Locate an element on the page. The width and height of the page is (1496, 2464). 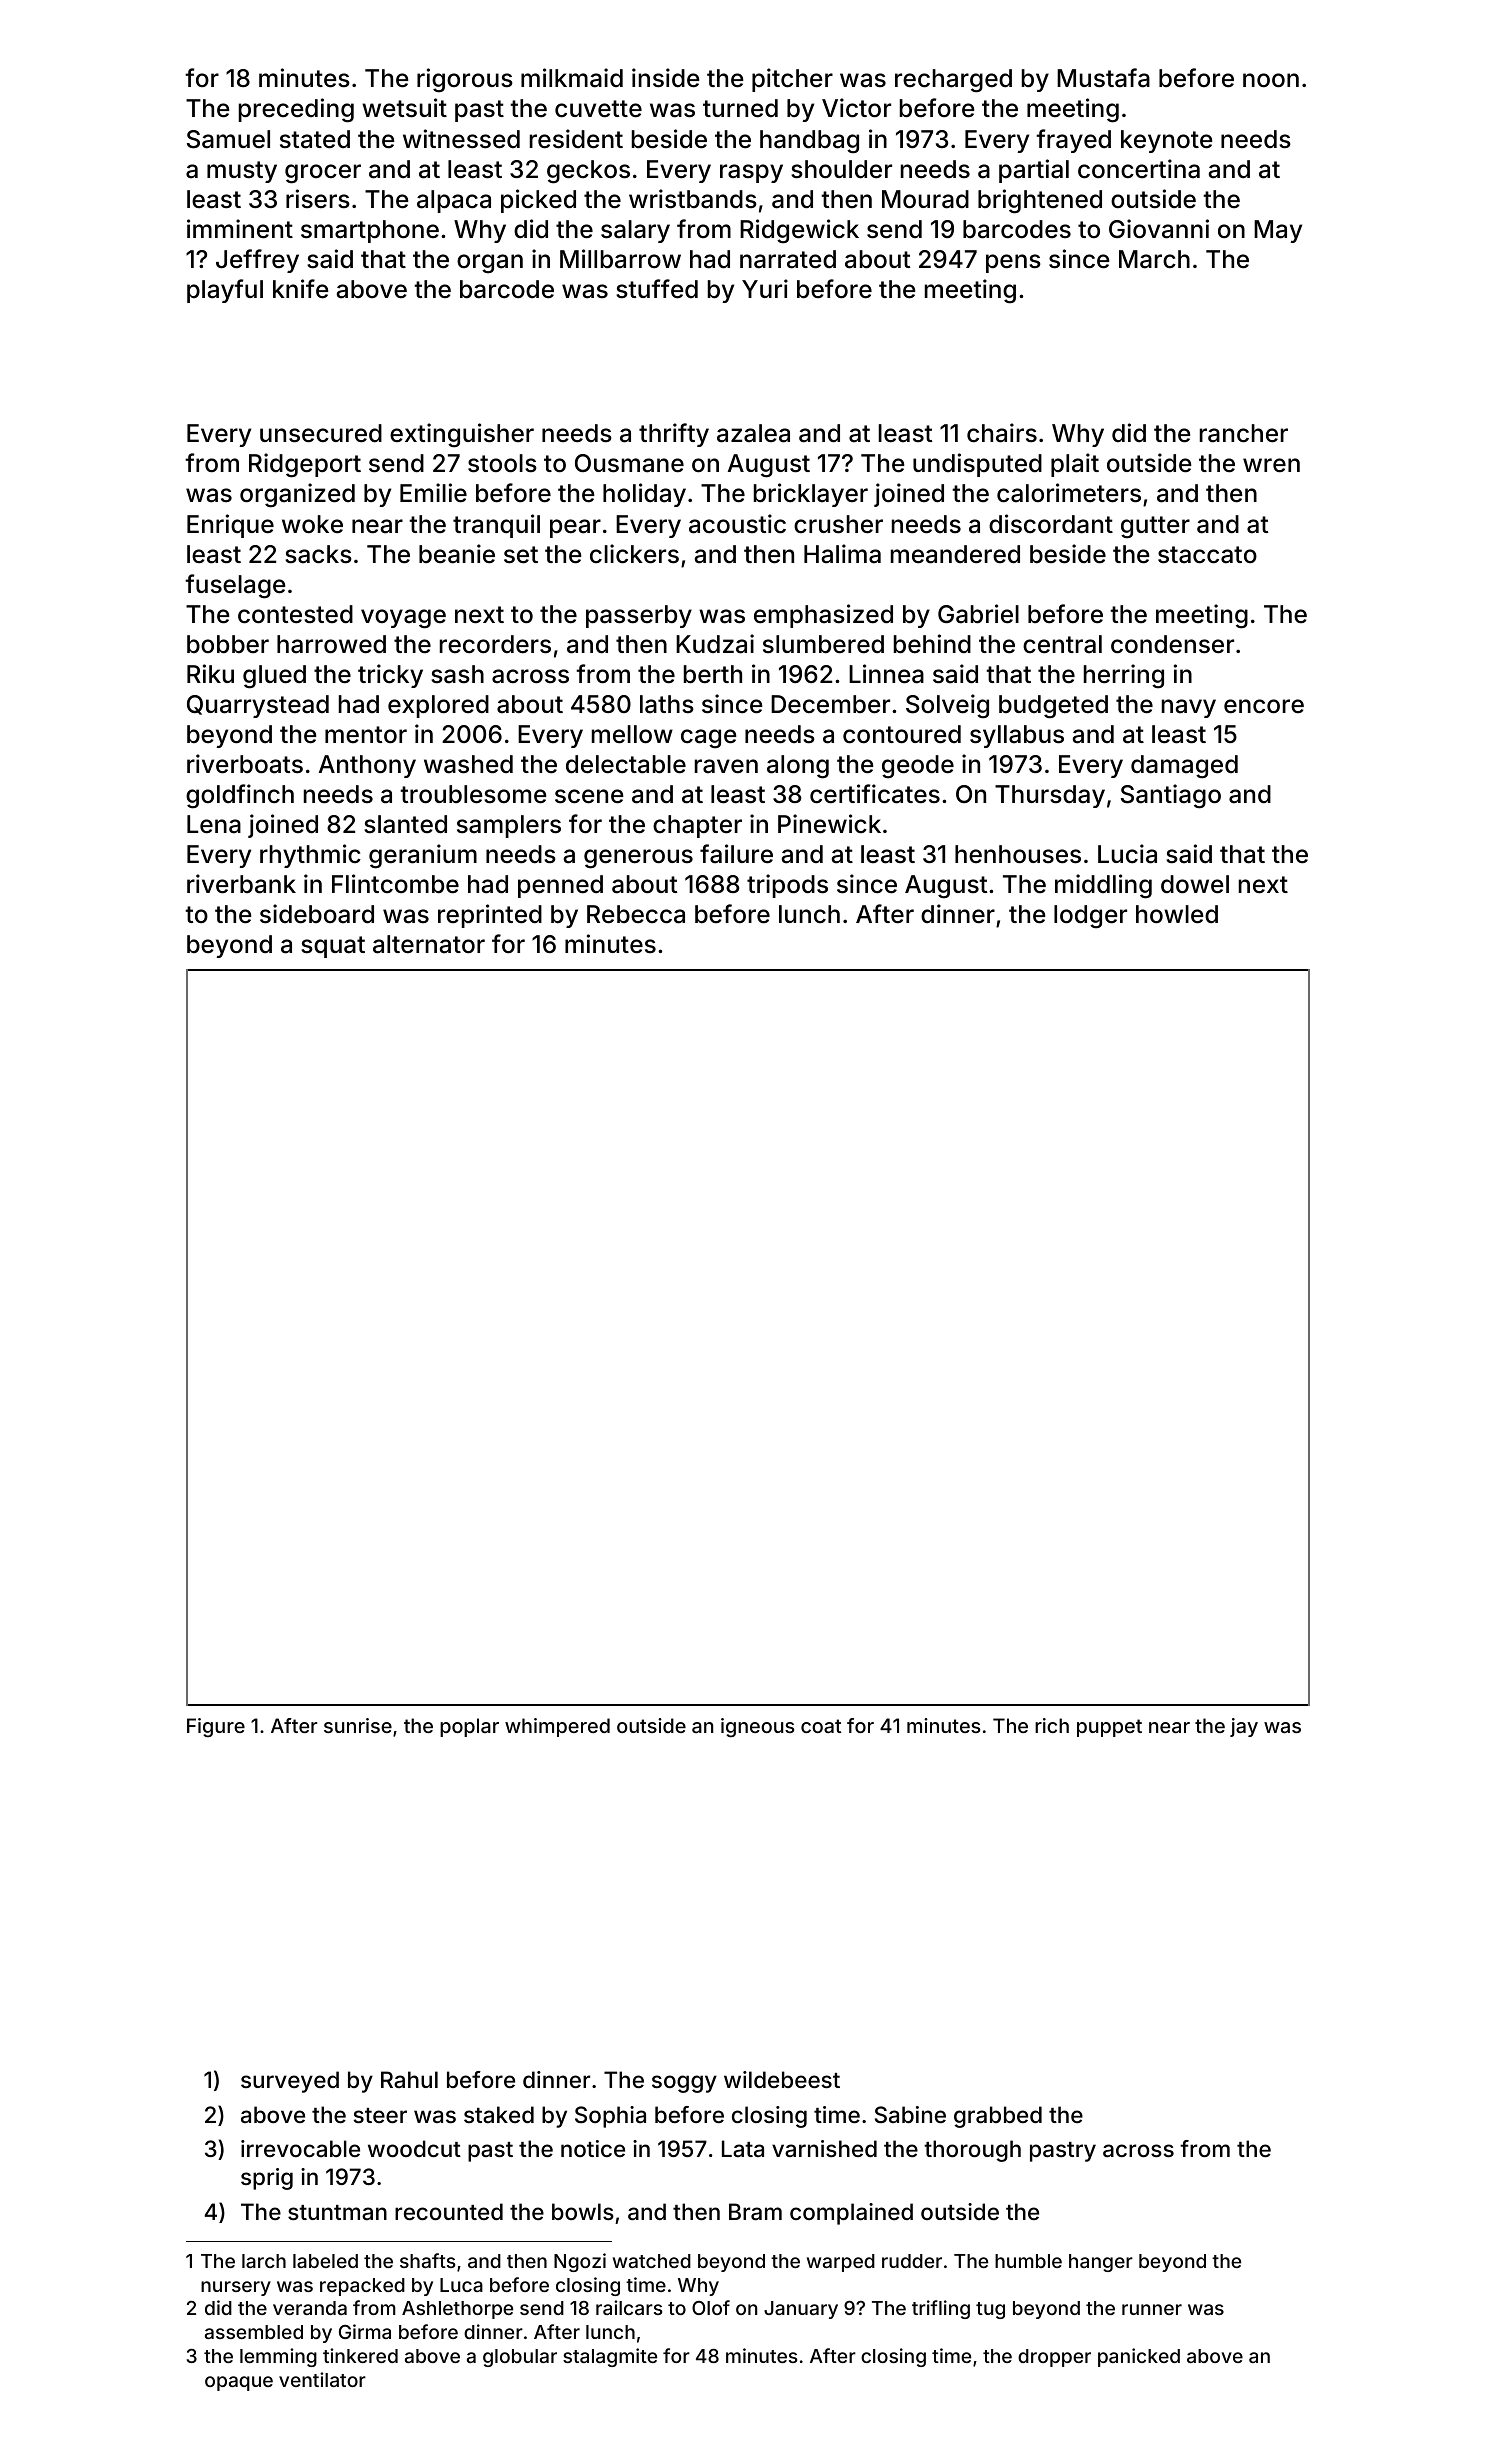
watched is located at coordinates (652, 2261).
